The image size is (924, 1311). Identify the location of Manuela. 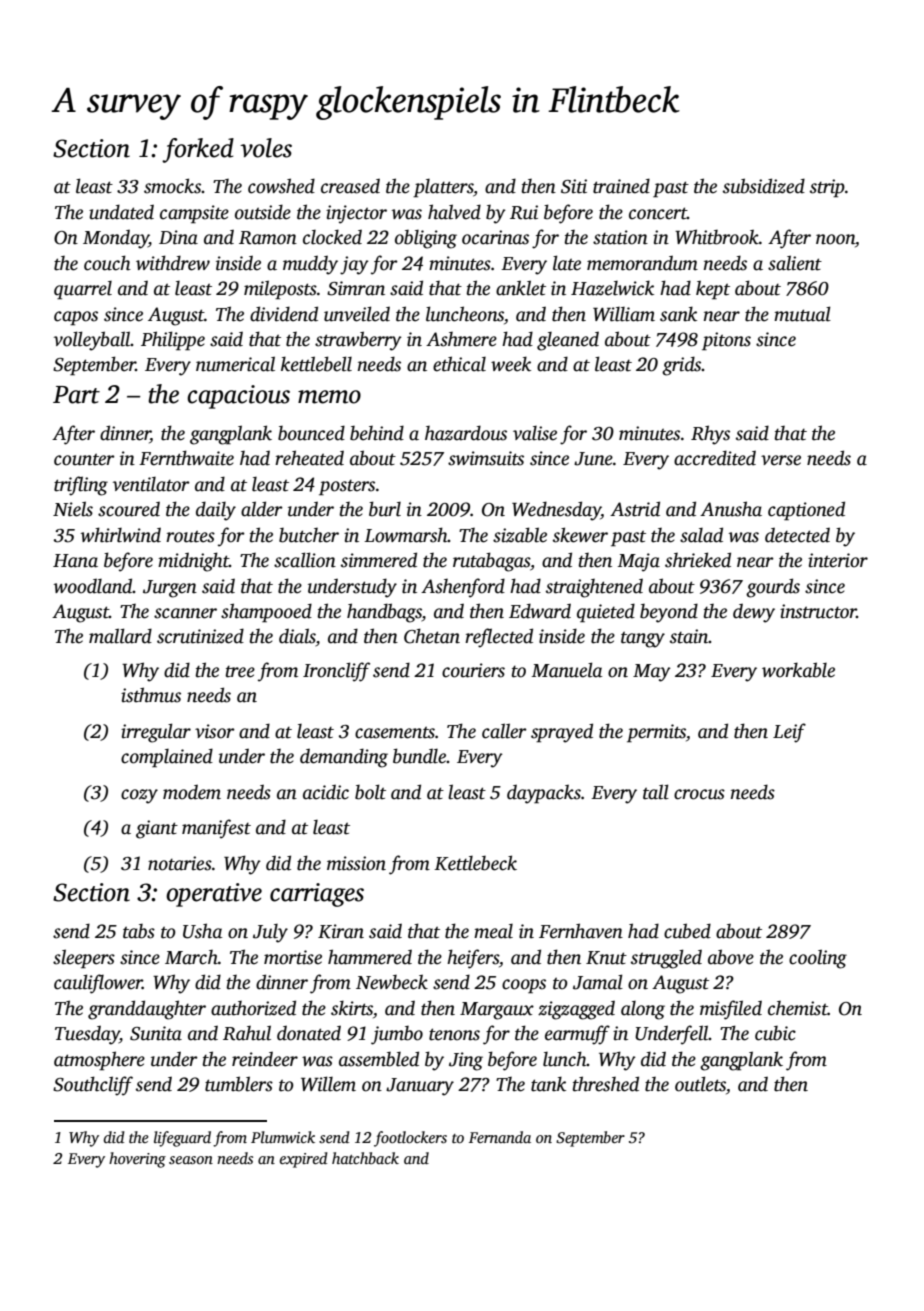
(567, 670).
